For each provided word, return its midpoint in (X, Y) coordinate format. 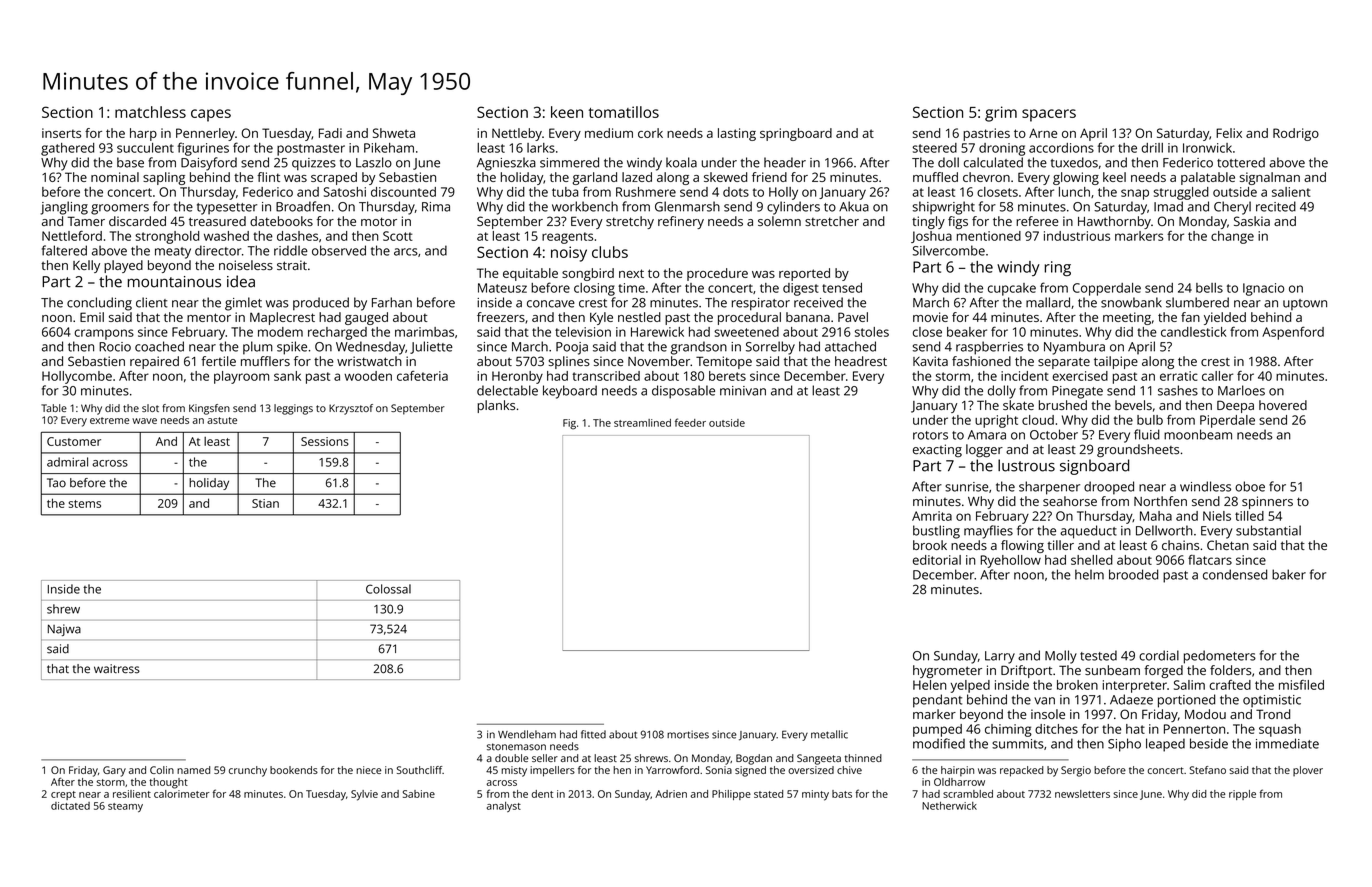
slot (150, 408)
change (1232, 237)
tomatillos (624, 112)
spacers (1049, 115)
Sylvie (364, 795)
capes (211, 115)
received (818, 302)
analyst (504, 807)
